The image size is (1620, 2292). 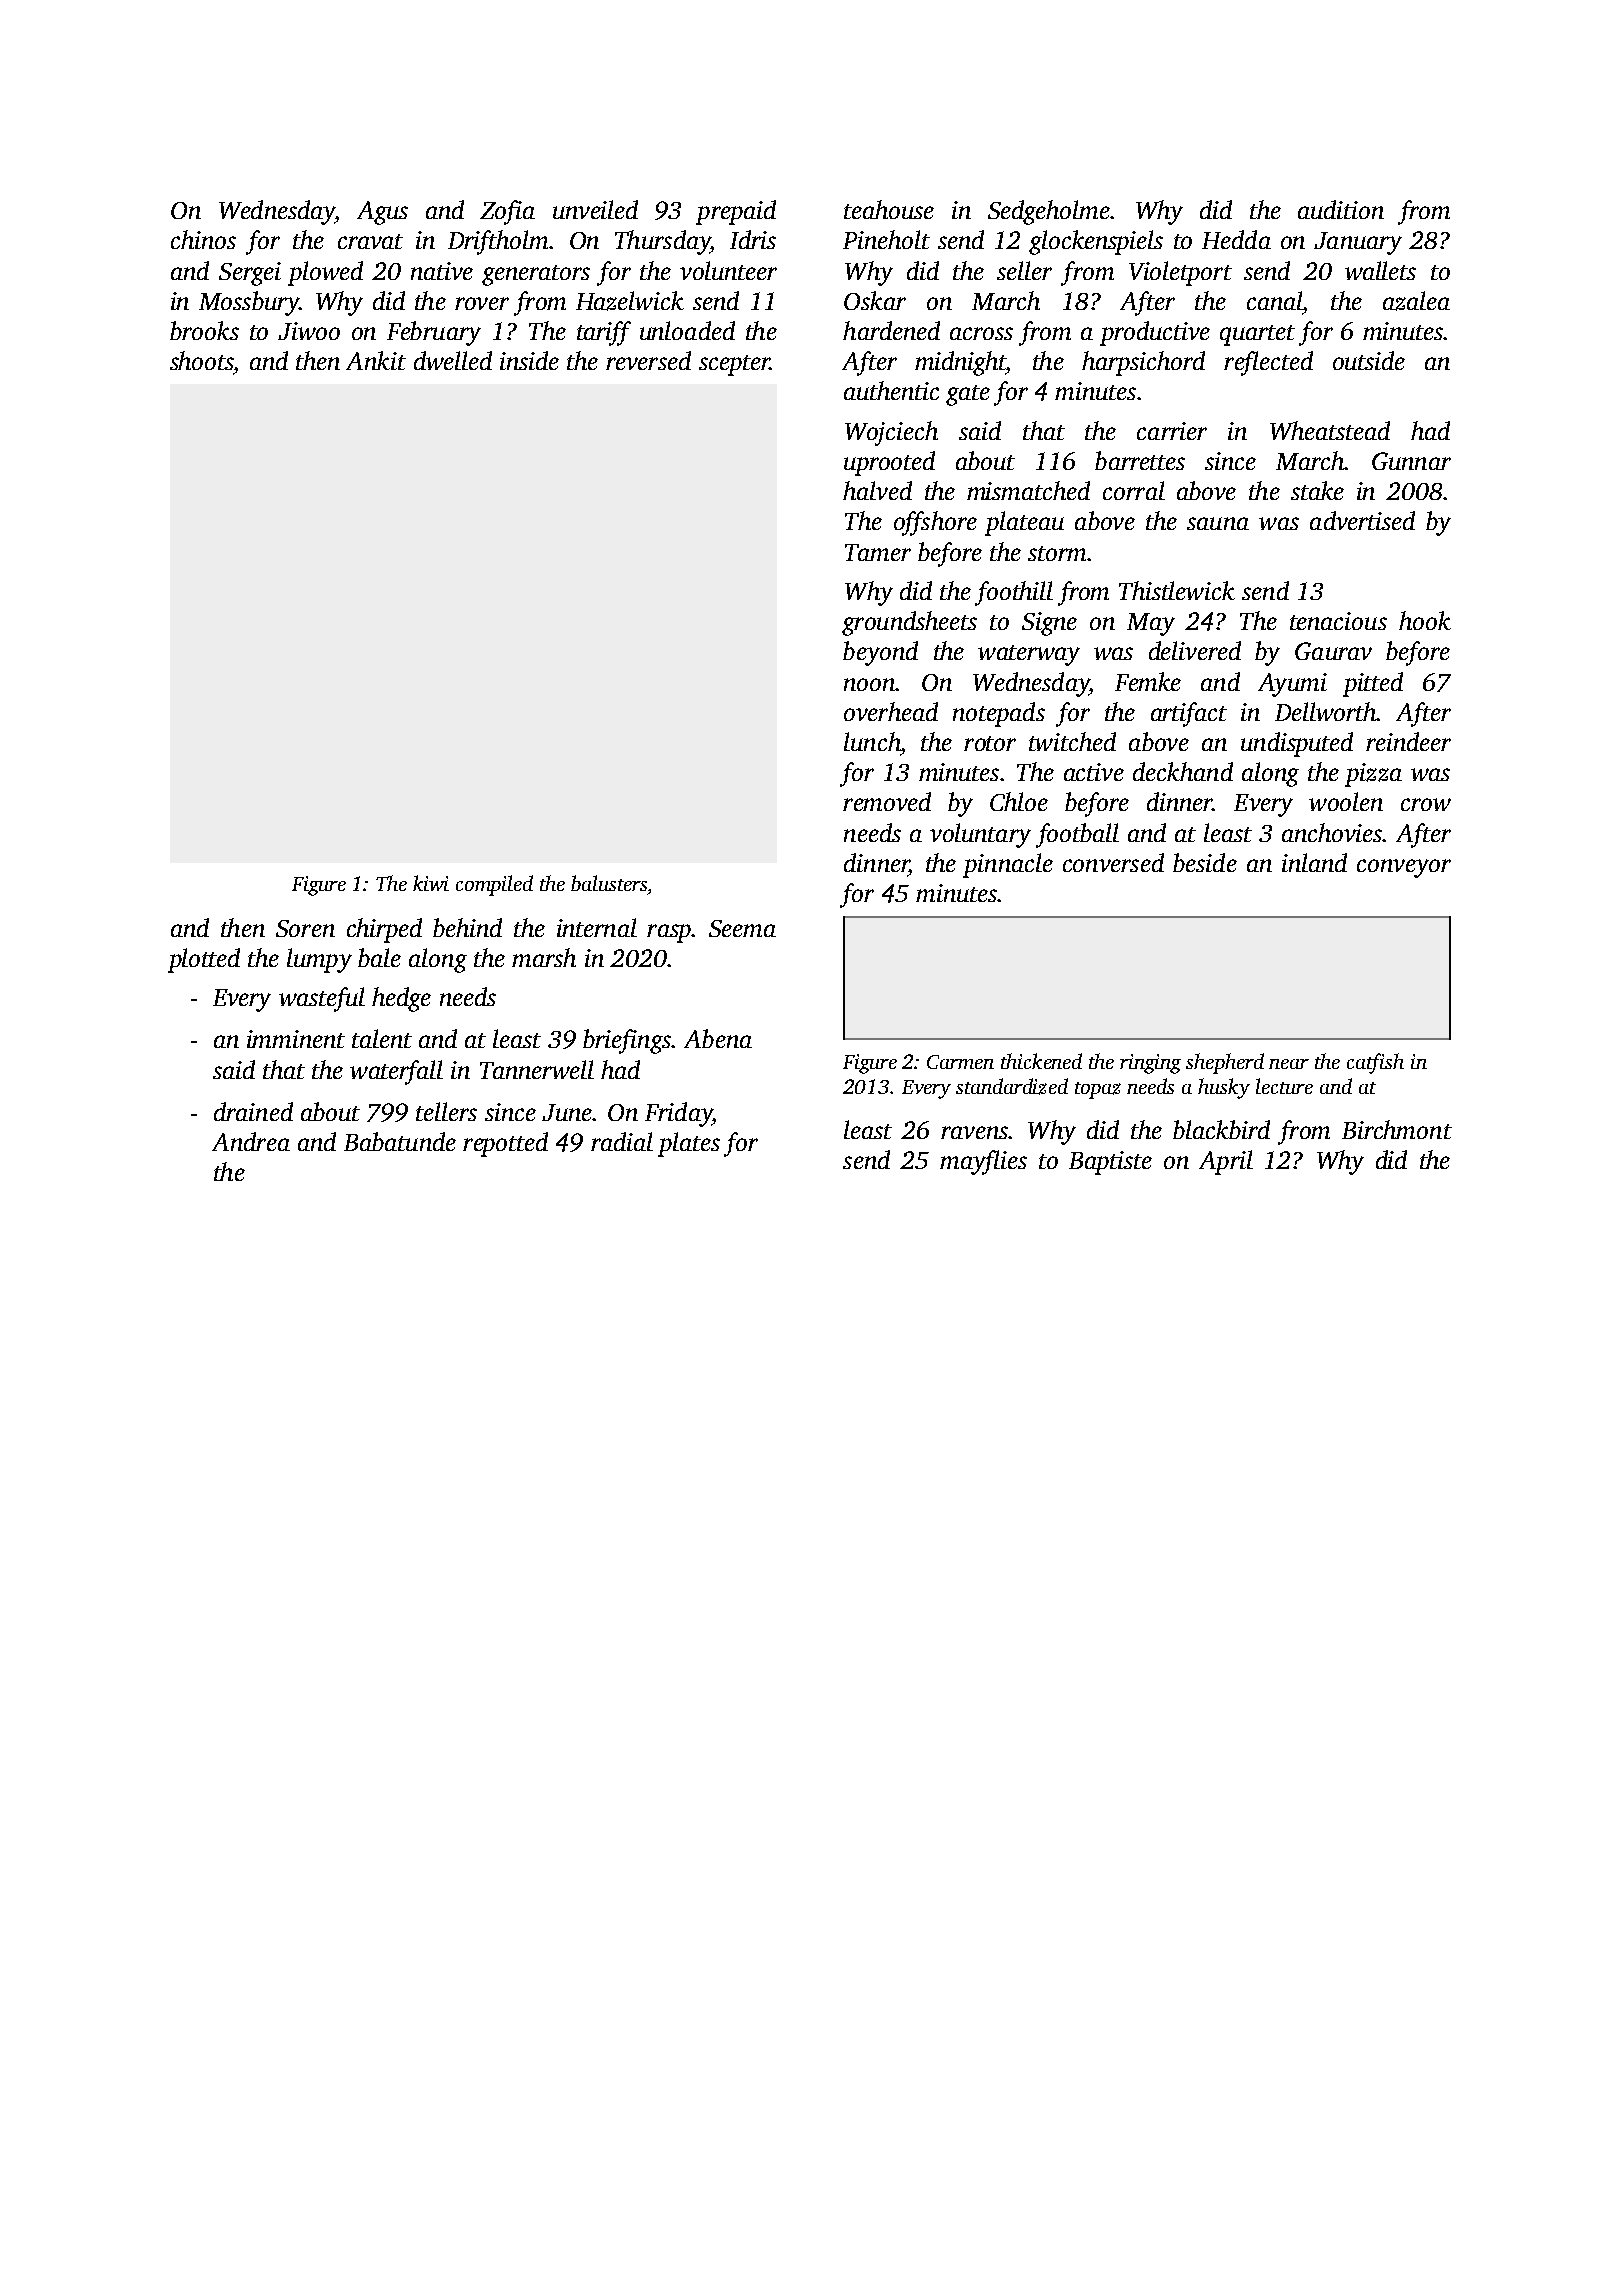 What do you see at coordinates (1297, 744) in the screenshot?
I see `undisputed` at bounding box center [1297, 744].
